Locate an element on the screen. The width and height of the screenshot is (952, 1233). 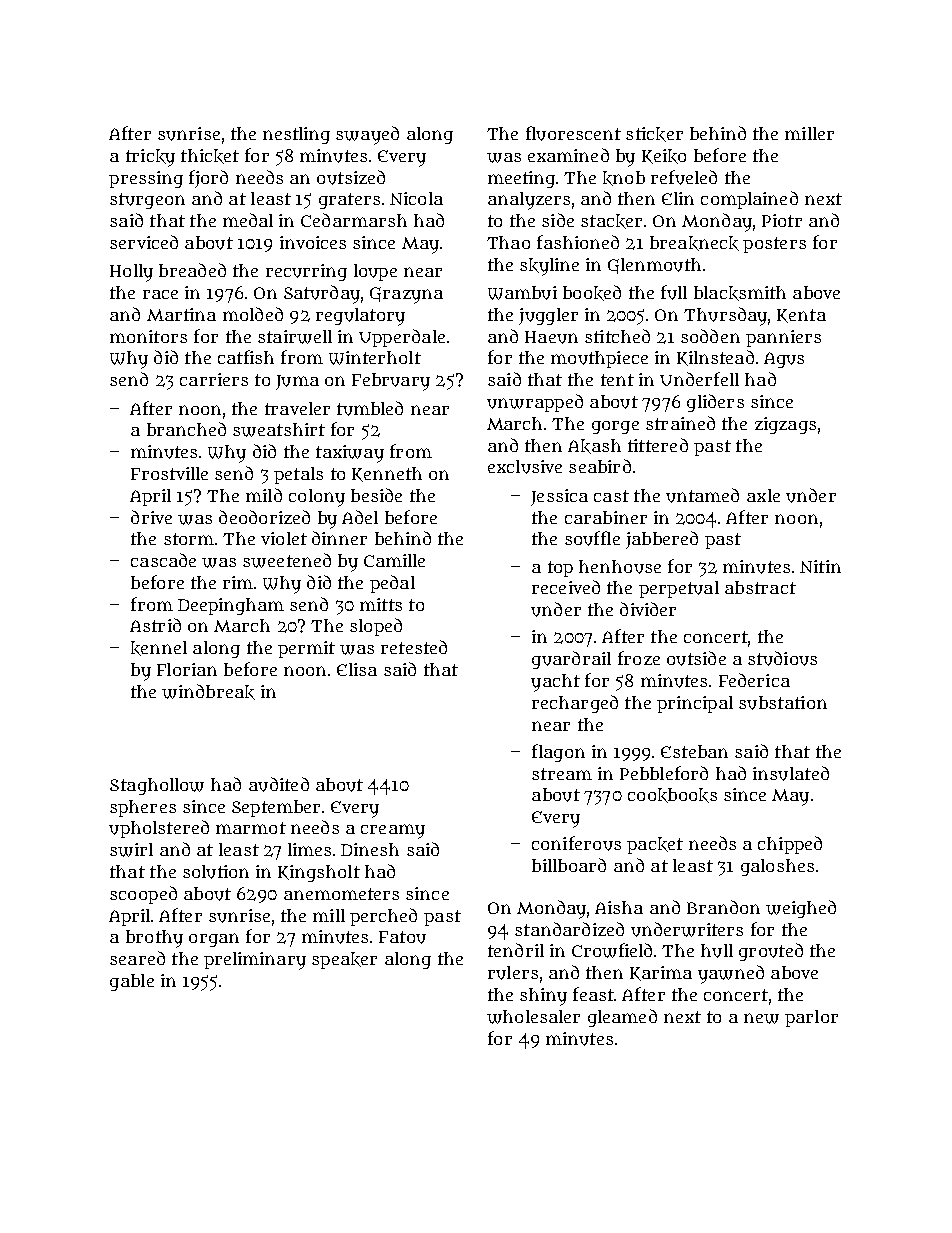
kennel is located at coordinates (159, 648).
